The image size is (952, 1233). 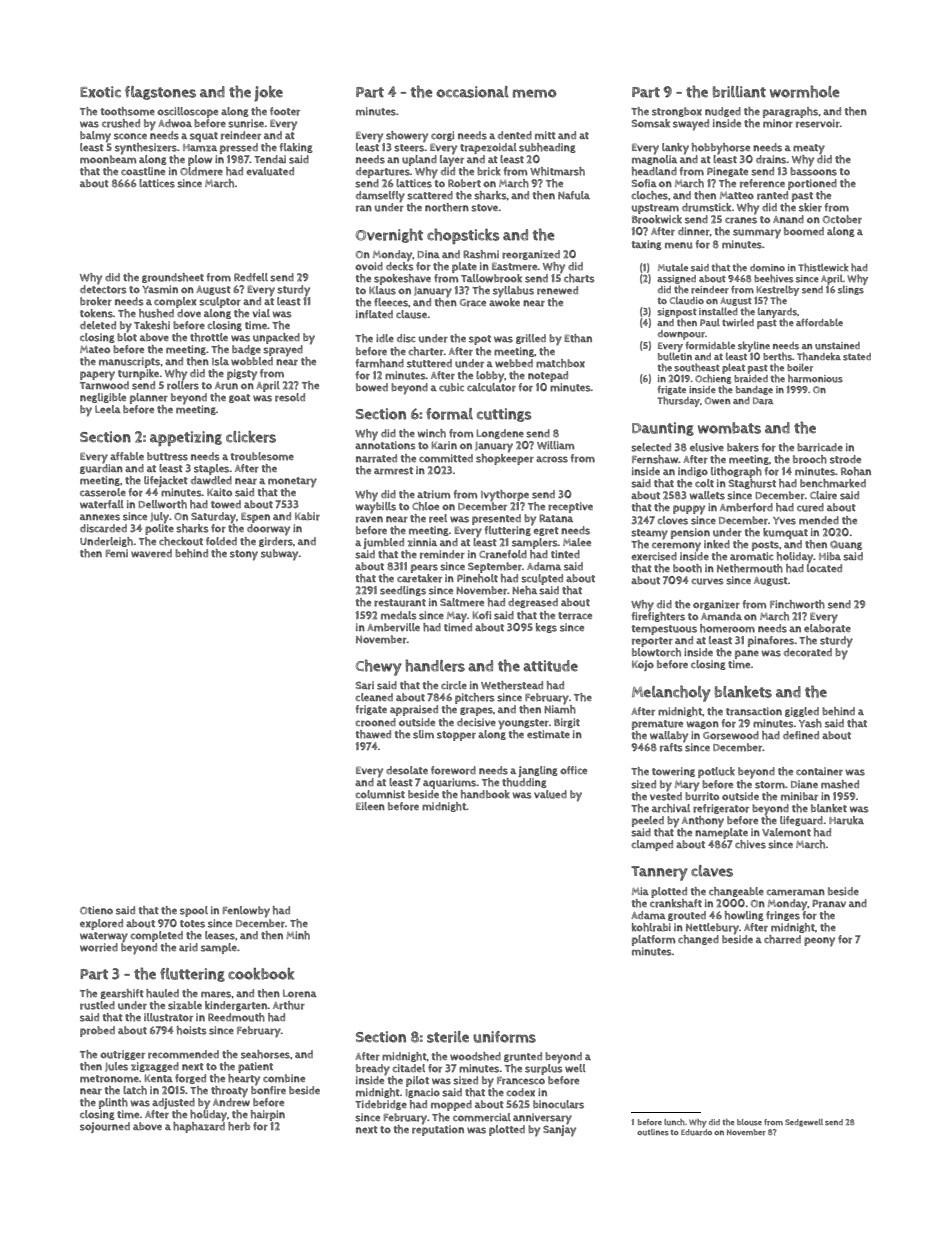 What do you see at coordinates (739, 92) in the document?
I see `brilliant` at bounding box center [739, 92].
